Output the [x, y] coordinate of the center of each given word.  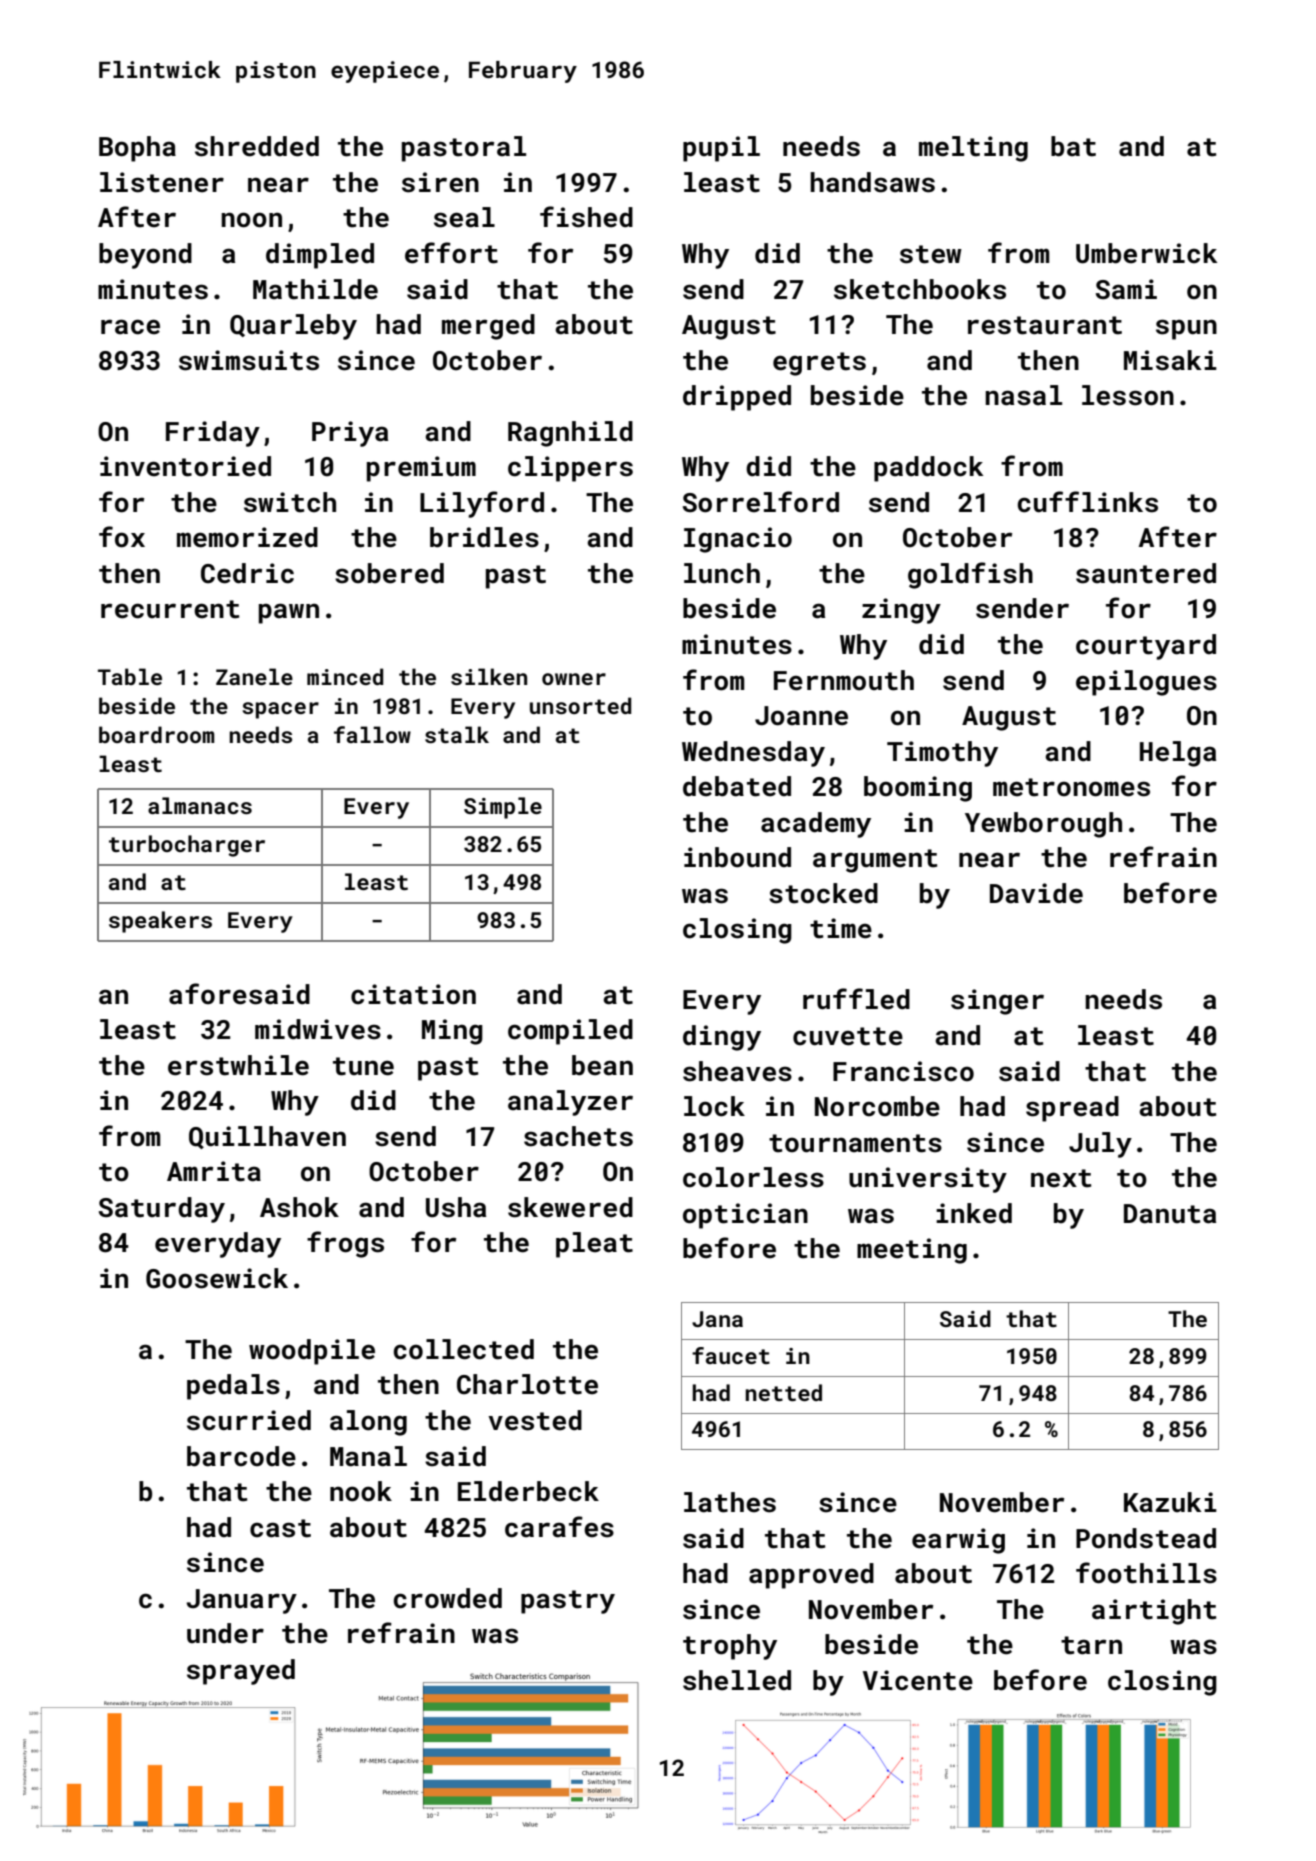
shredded [257, 146]
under [225, 1633]
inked [974, 1213]
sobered [389, 573]
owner [574, 679]
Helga [1178, 754]
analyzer [570, 1103]
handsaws [872, 182]
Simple [503, 808]
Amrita [214, 1171]
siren [440, 182]
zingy [901, 611]
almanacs [200, 805]
